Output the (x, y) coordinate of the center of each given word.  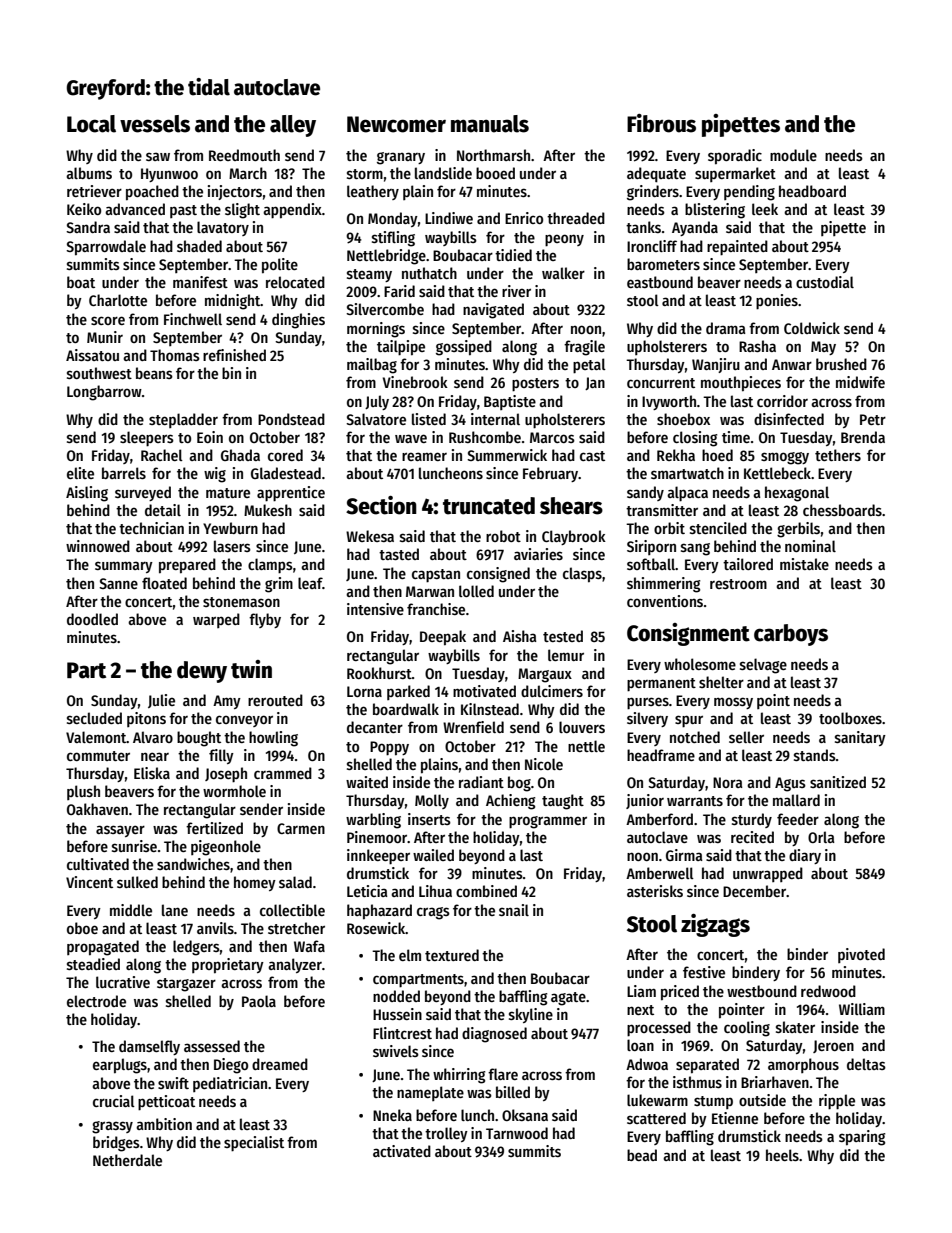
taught (563, 802)
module (793, 155)
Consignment (688, 634)
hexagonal (797, 494)
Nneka (392, 1115)
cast (592, 456)
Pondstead (291, 419)
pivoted (861, 955)
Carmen (301, 828)
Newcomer (396, 124)
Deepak (443, 638)
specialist (254, 1144)
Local (91, 124)
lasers (232, 546)
